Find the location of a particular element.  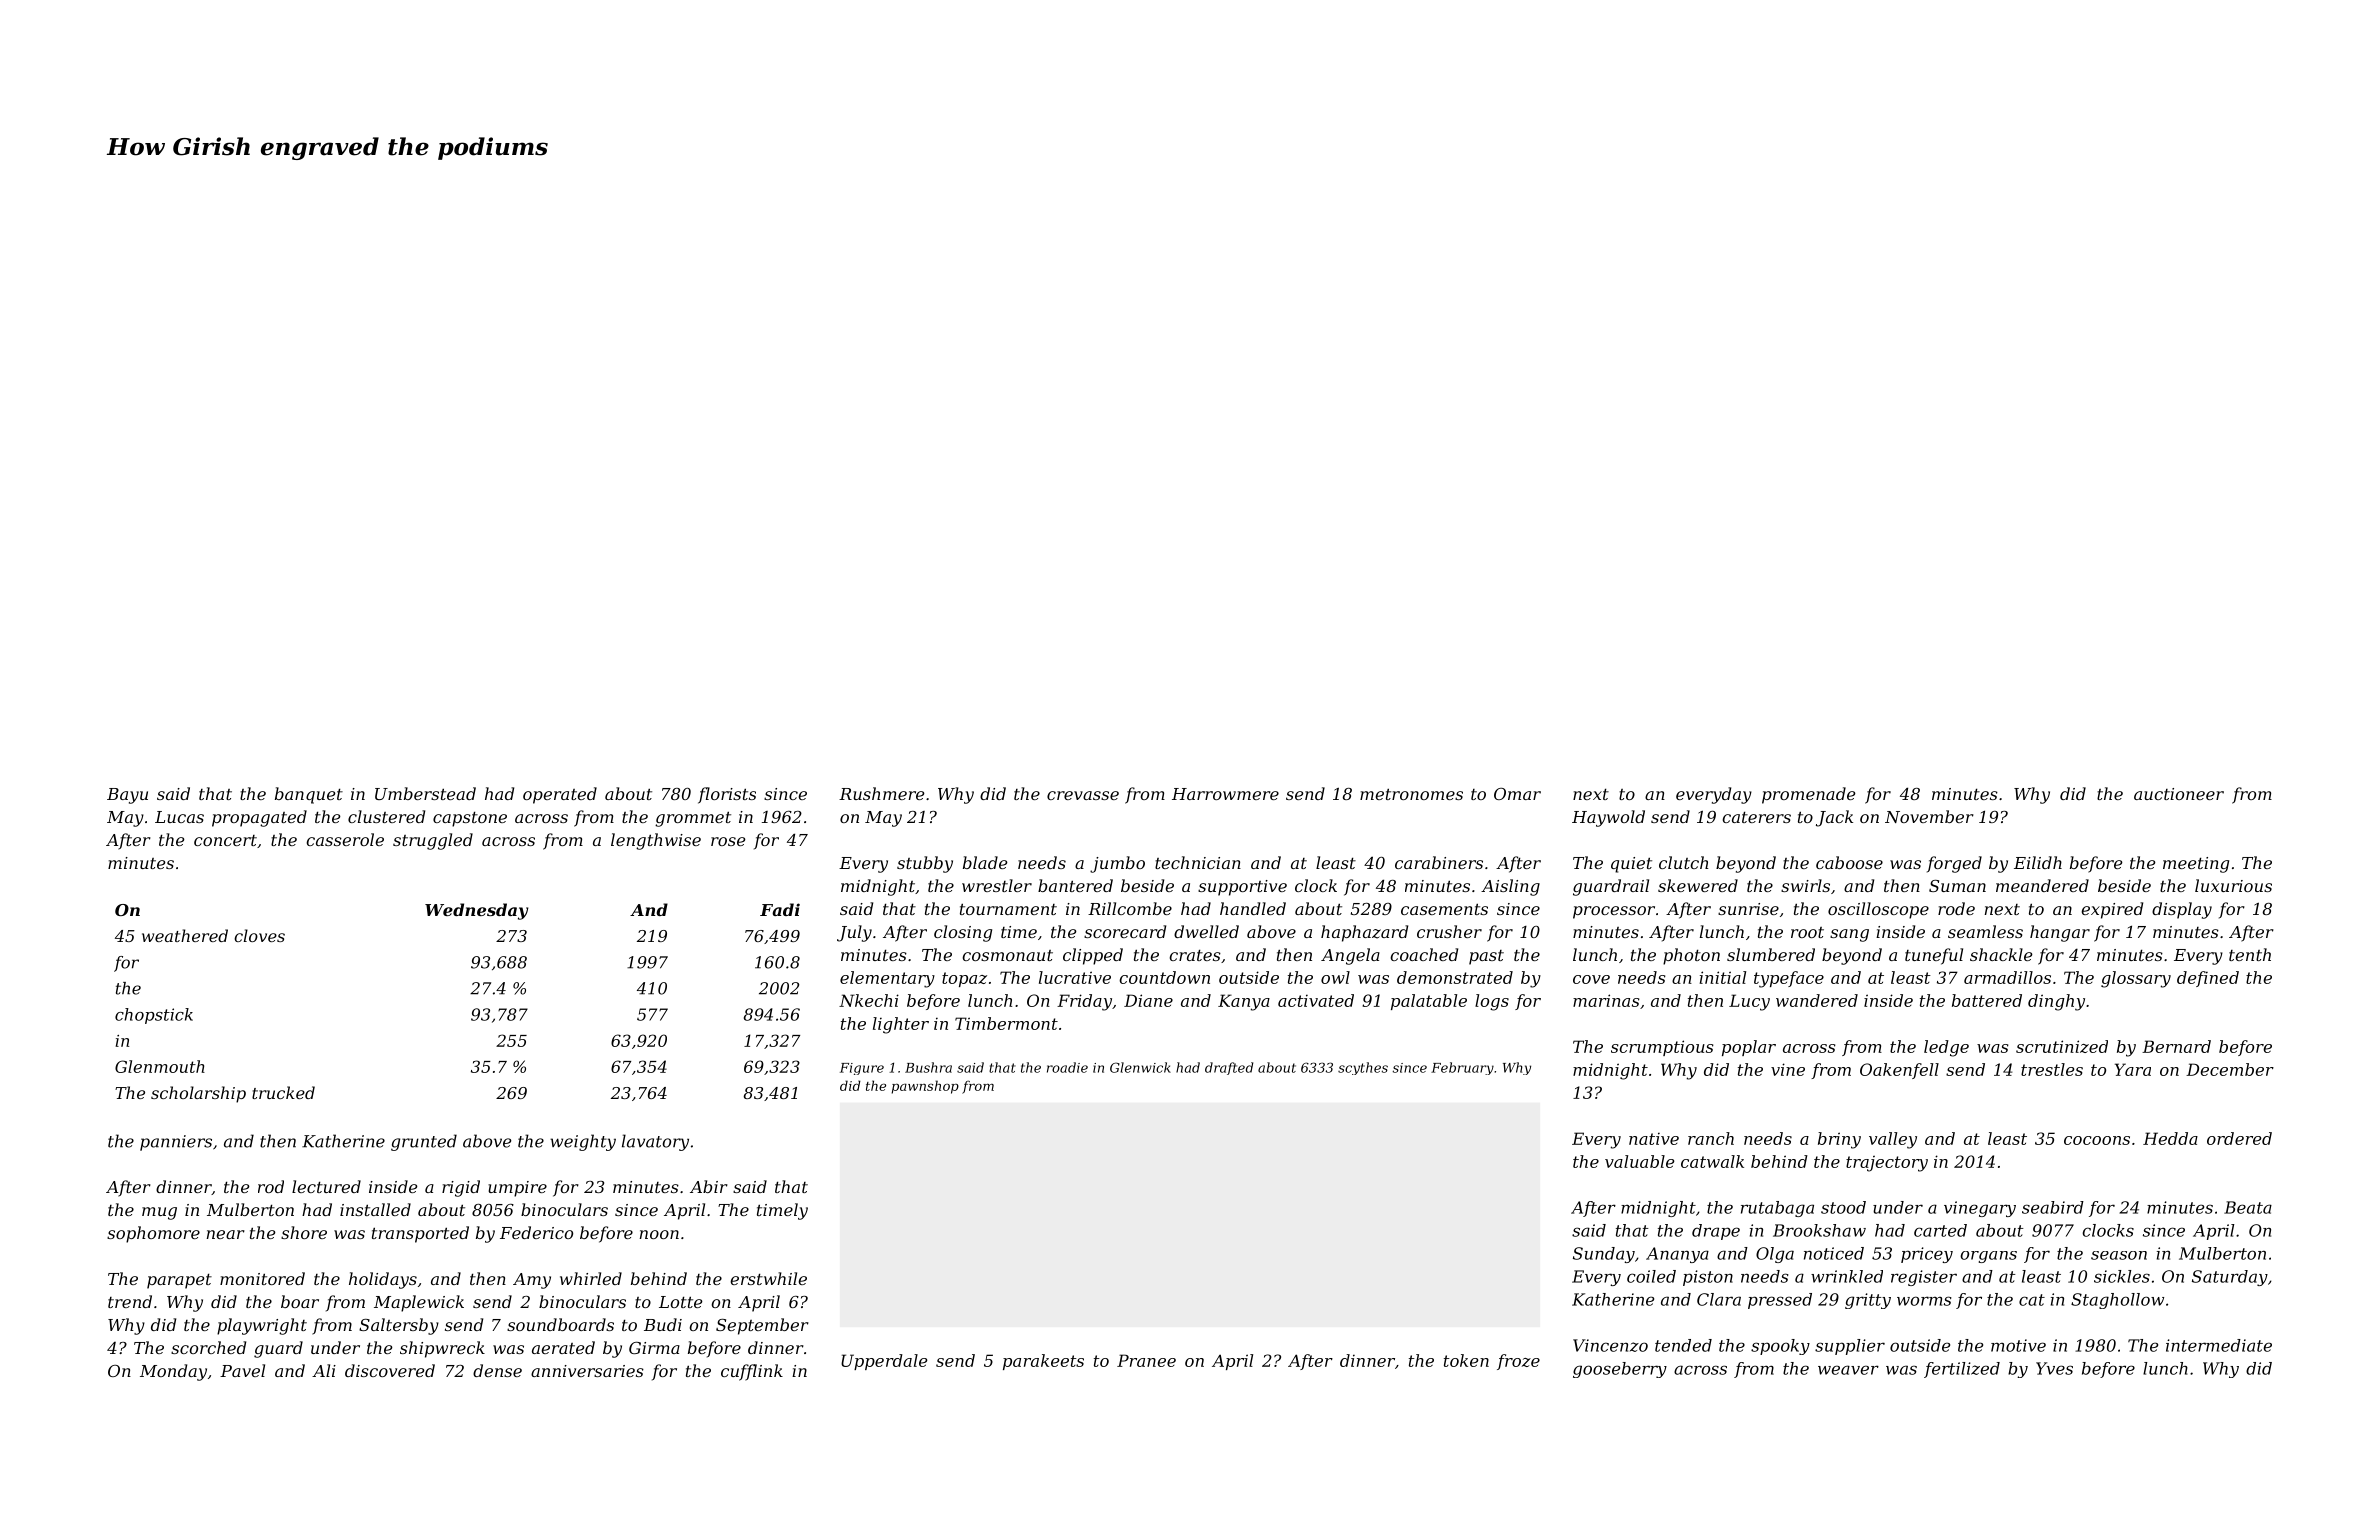

Beata is located at coordinates (2248, 1207).
